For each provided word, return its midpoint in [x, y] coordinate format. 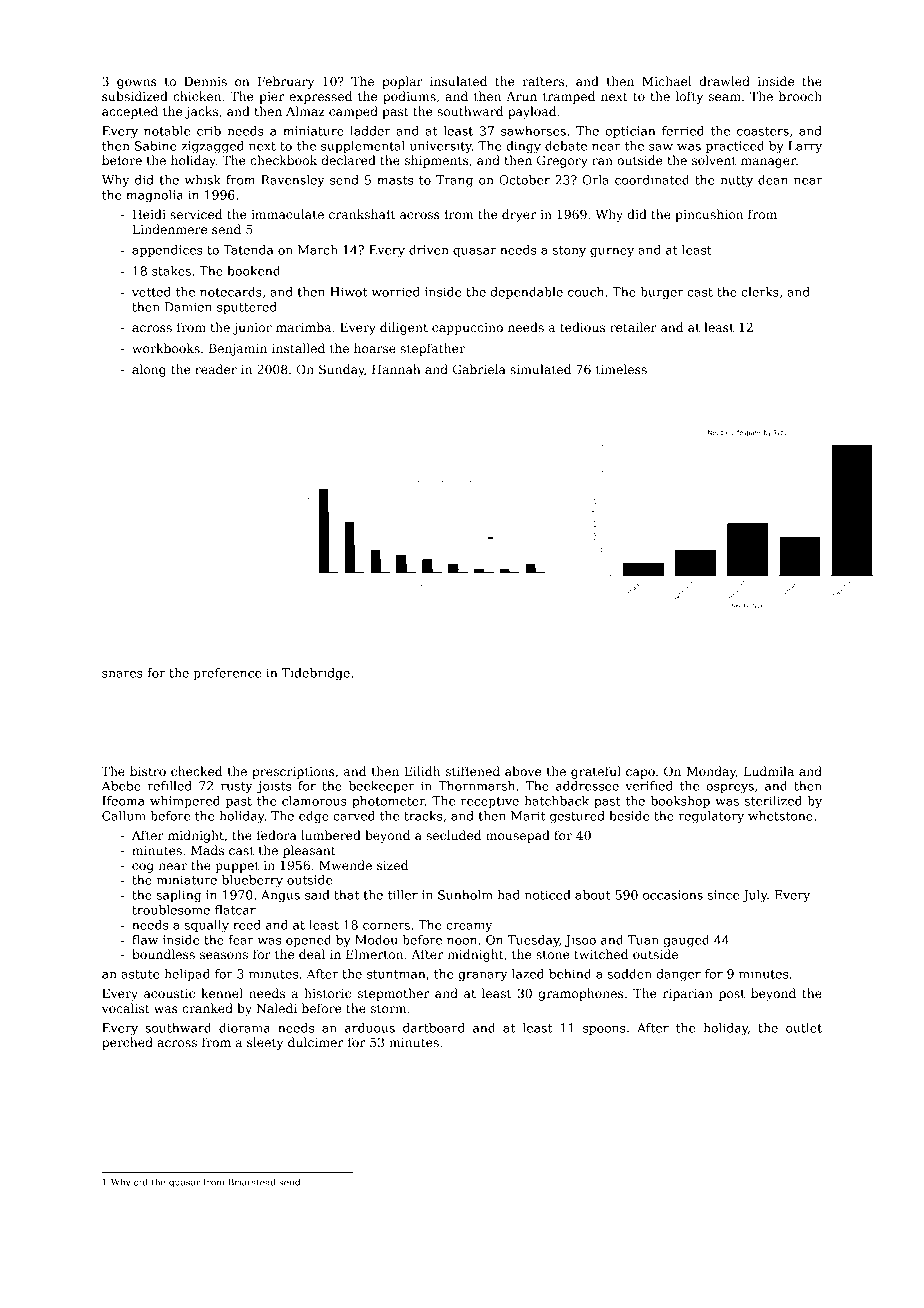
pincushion [709, 215]
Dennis [205, 81]
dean [773, 180]
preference [227, 674]
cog [143, 868]
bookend [253, 271]
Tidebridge [316, 674]
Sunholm [465, 895]
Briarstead [252, 1182]
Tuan [643, 940]
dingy [523, 147]
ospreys [730, 788]
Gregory [562, 161]
